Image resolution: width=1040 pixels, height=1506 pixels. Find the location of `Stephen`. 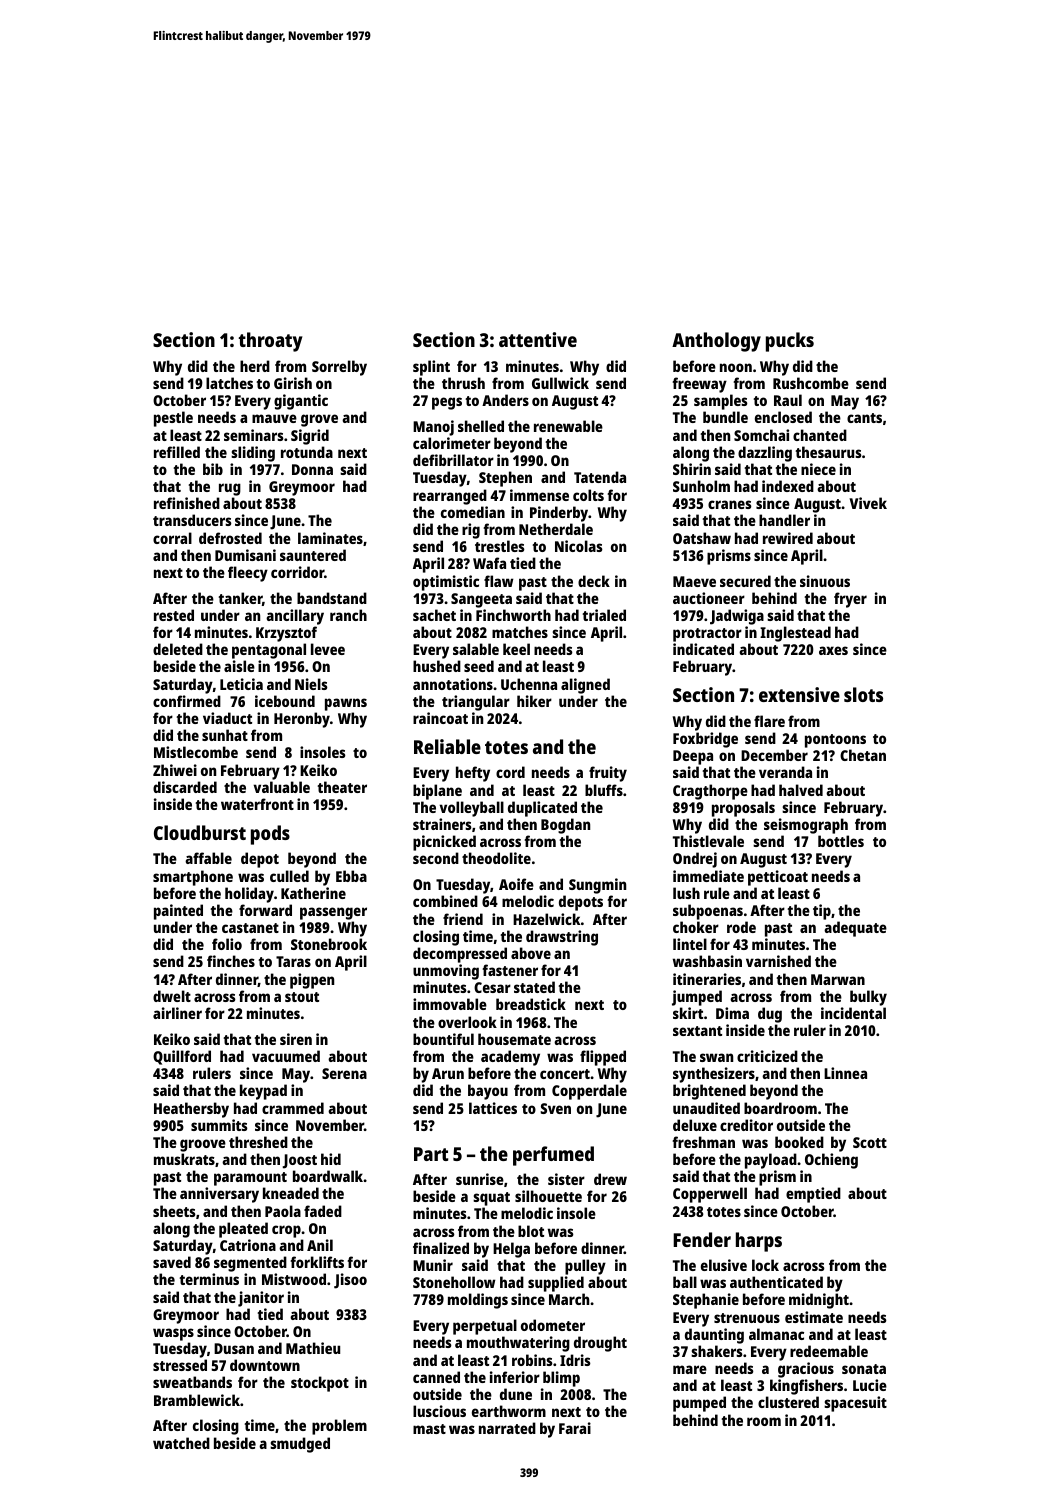

Stephen is located at coordinates (505, 479).
